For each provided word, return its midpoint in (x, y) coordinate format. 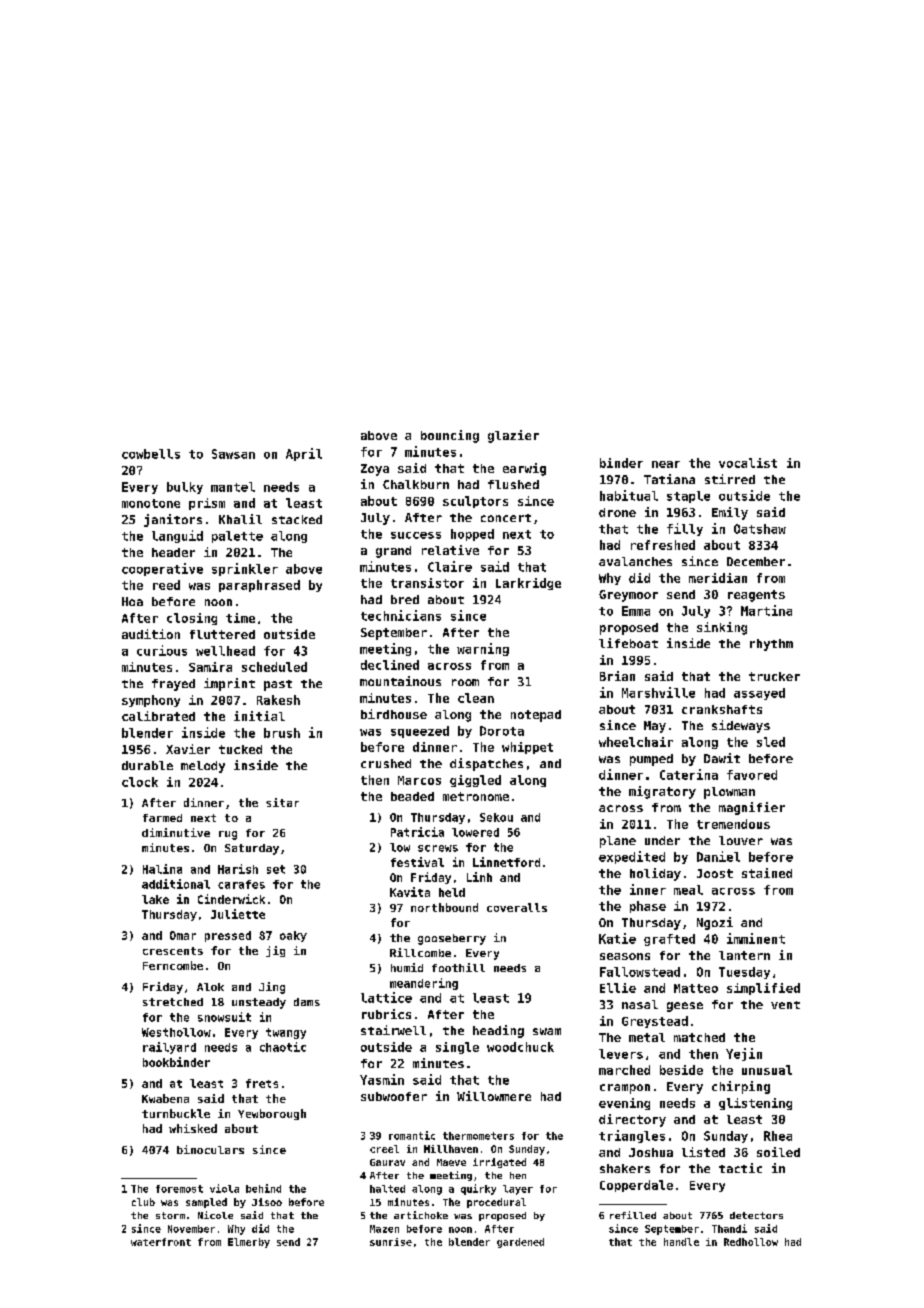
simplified (763, 989)
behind (263, 1188)
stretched (173, 1002)
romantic (412, 1135)
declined (390, 665)
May (655, 727)
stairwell (393, 1030)
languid (177, 536)
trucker (774, 676)
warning (483, 649)
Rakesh (278, 700)
